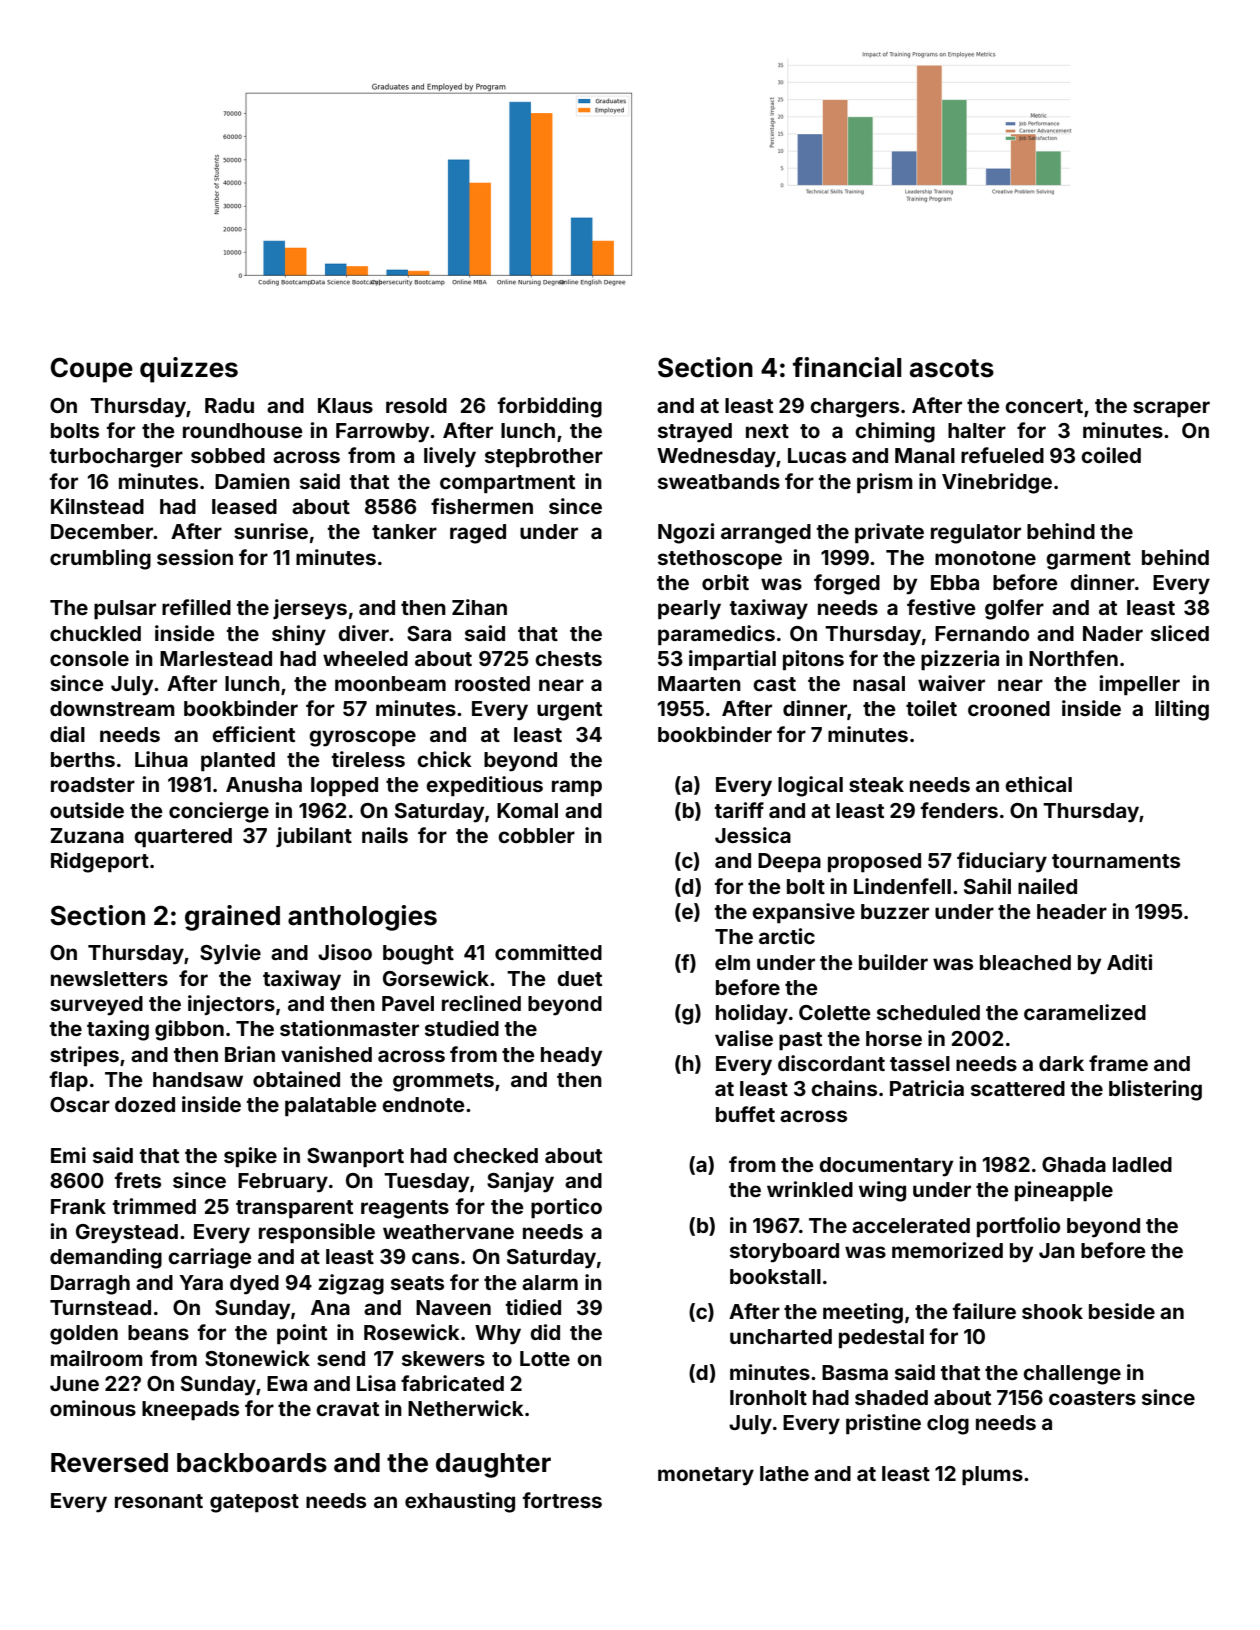 This screenshot has height=1630, width=1260. I want to click on backboards, so click(252, 1463).
